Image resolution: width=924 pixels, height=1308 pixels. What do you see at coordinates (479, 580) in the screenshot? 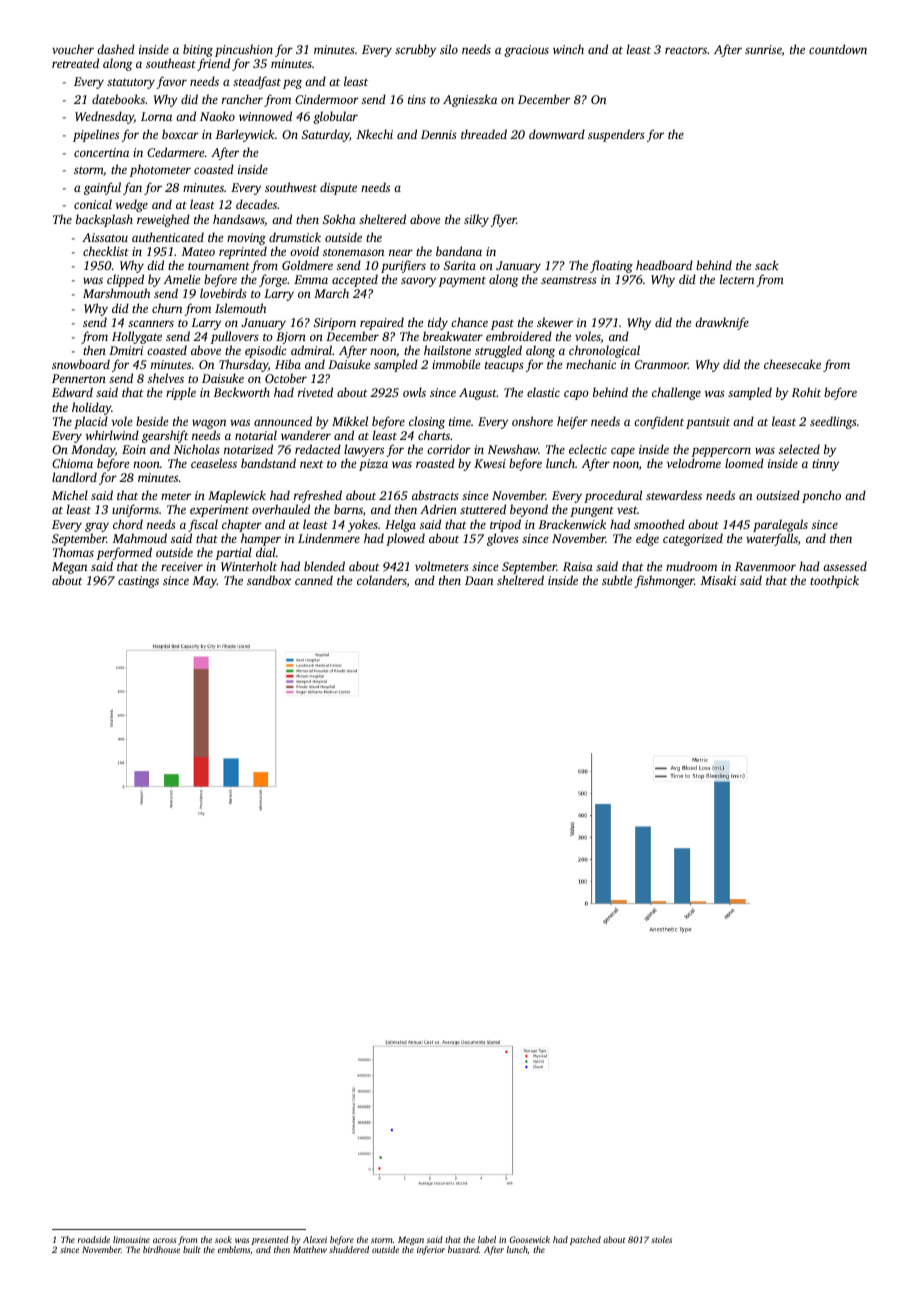
I see `Daan` at bounding box center [479, 580].
